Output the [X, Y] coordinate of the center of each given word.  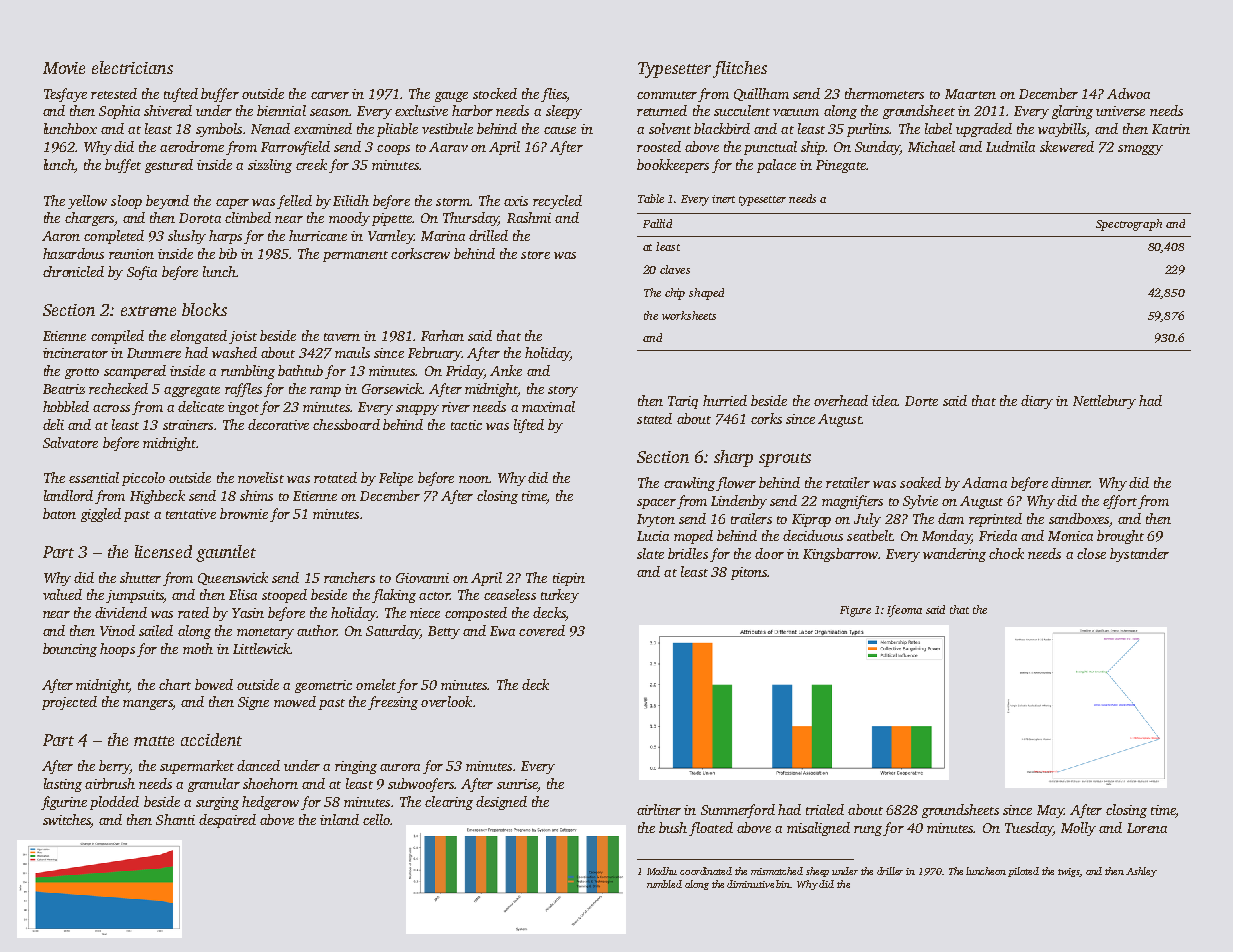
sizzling [270, 166]
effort [1120, 502]
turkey [560, 596]
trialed [825, 809]
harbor [472, 110]
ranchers [349, 577]
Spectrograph [1129, 225]
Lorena [1147, 828]
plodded [114, 803]
